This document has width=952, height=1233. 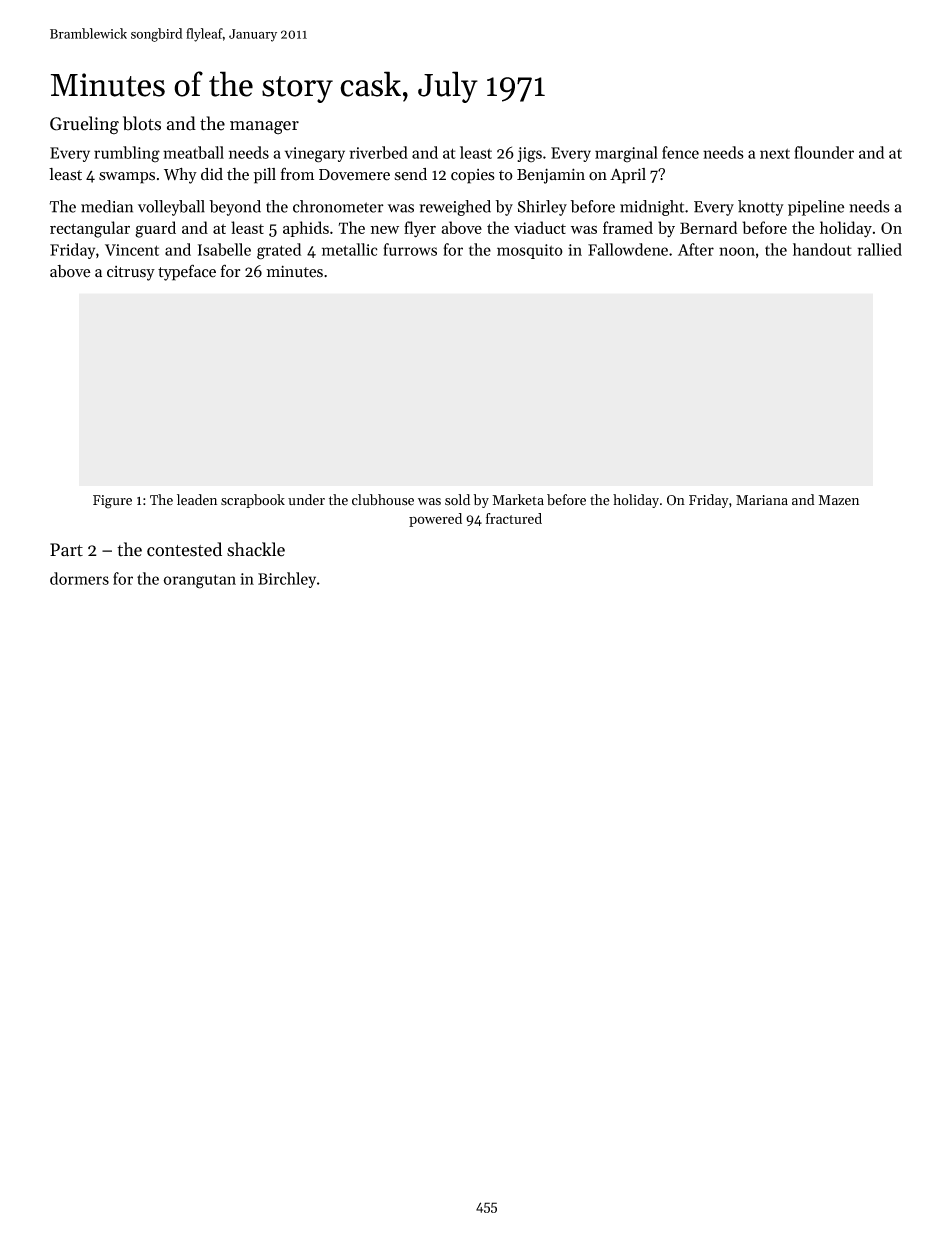 What do you see at coordinates (628, 249) in the document?
I see `Fallowdene` at bounding box center [628, 249].
